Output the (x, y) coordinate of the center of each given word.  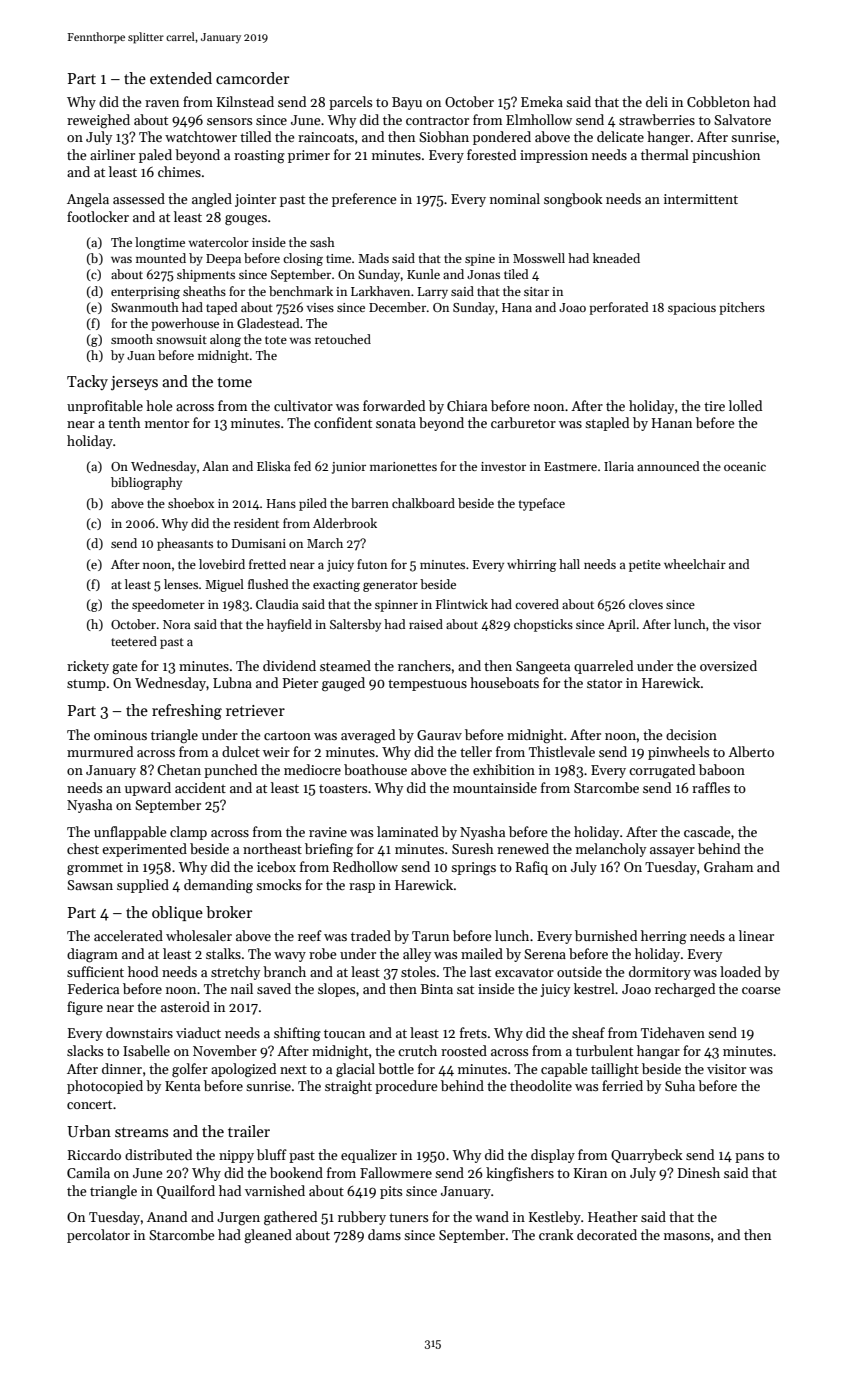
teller (476, 751)
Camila (88, 1172)
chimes (179, 171)
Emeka (542, 101)
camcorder (252, 78)
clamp (188, 833)
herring (664, 937)
